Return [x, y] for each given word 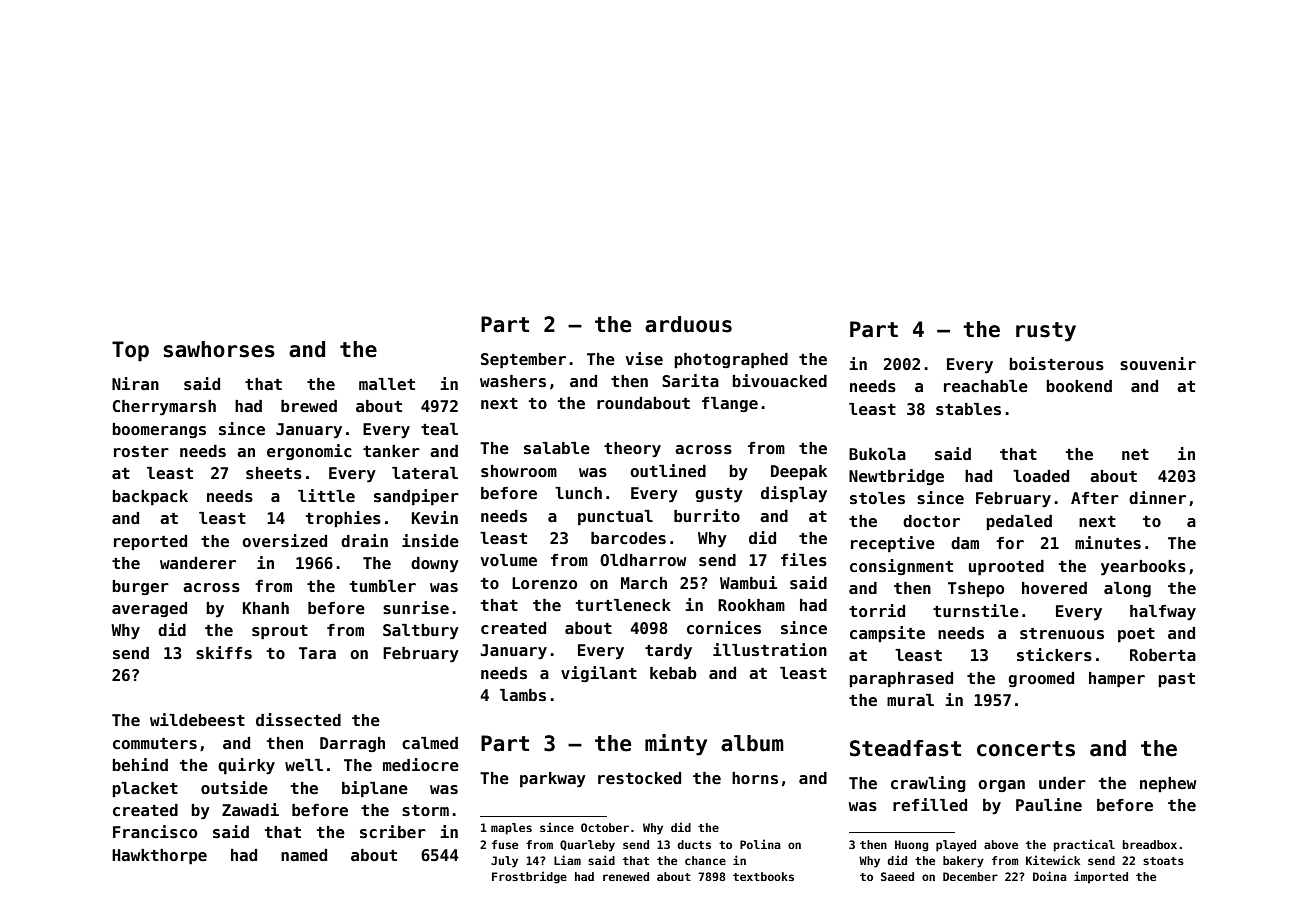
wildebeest [197, 720]
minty [676, 745]
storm [425, 811]
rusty [1046, 332]
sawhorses [219, 349]
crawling [928, 784]
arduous [688, 324]
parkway [553, 780]
